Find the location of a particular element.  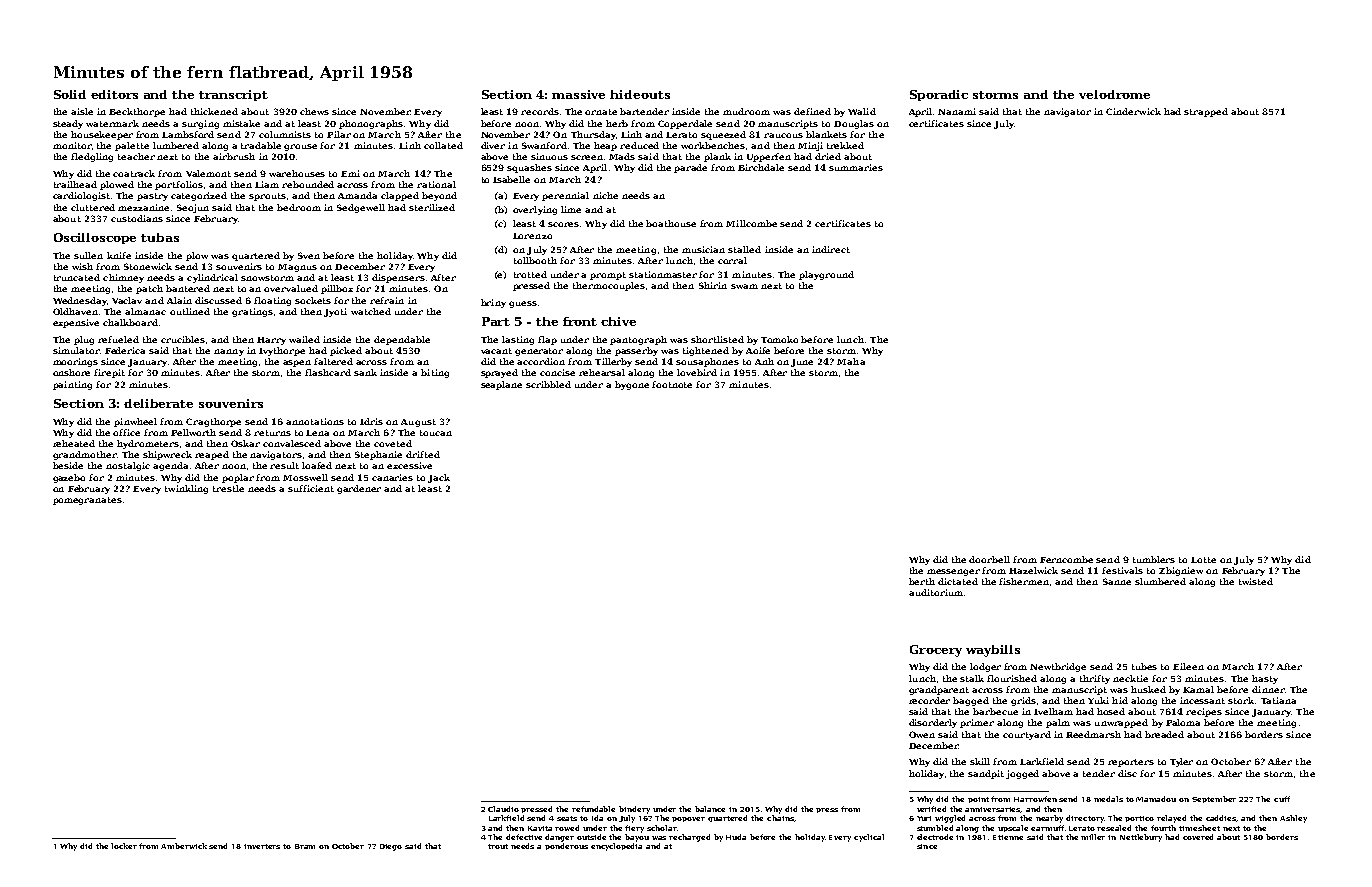

gardener is located at coordinates (359, 489).
